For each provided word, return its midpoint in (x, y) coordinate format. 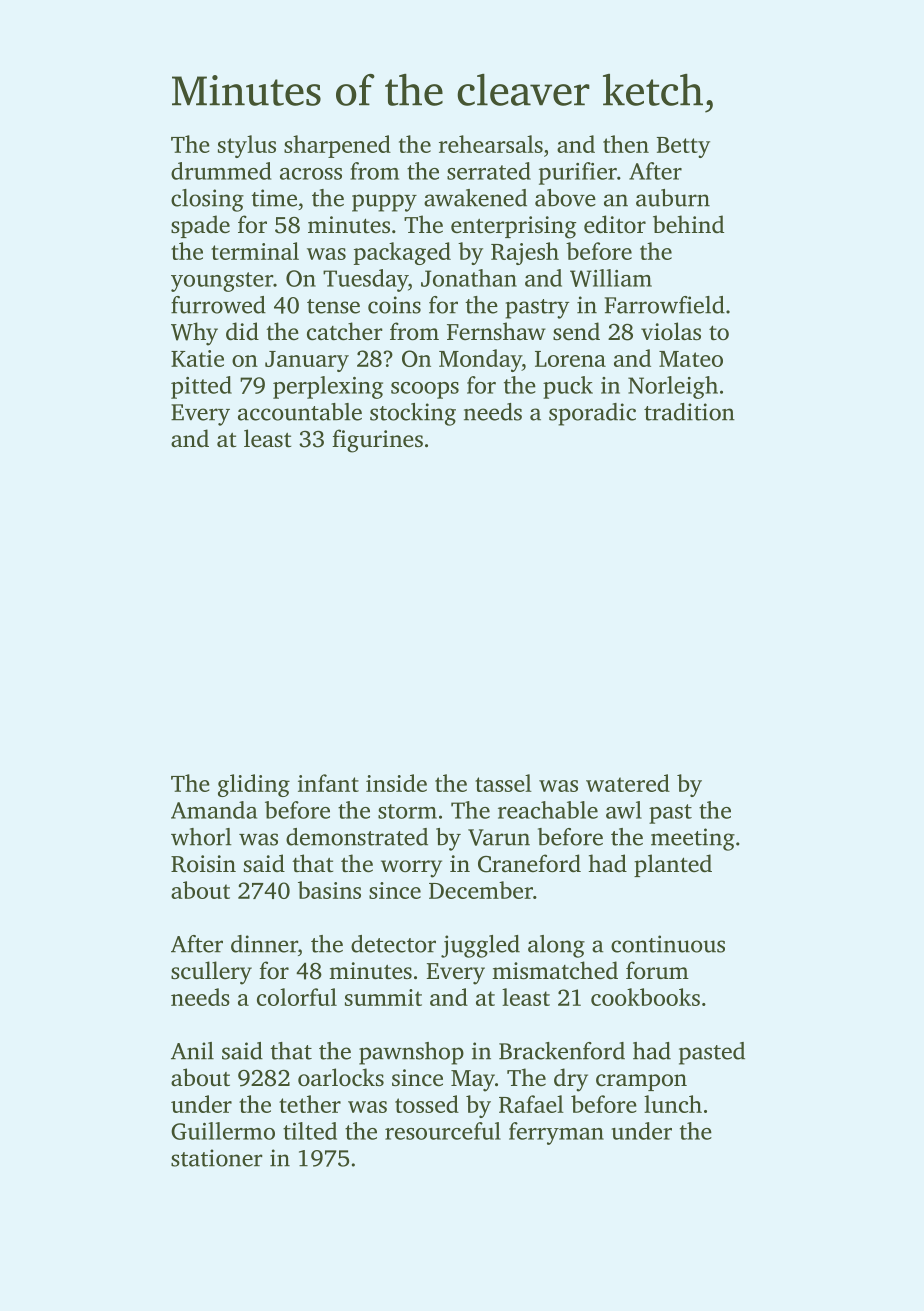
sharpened (337, 146)
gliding (254, 785)
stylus (247, 146)
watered (628, 783)
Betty (683, 147)
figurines (377, 441)
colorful (297, 997)
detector (393, 944)
